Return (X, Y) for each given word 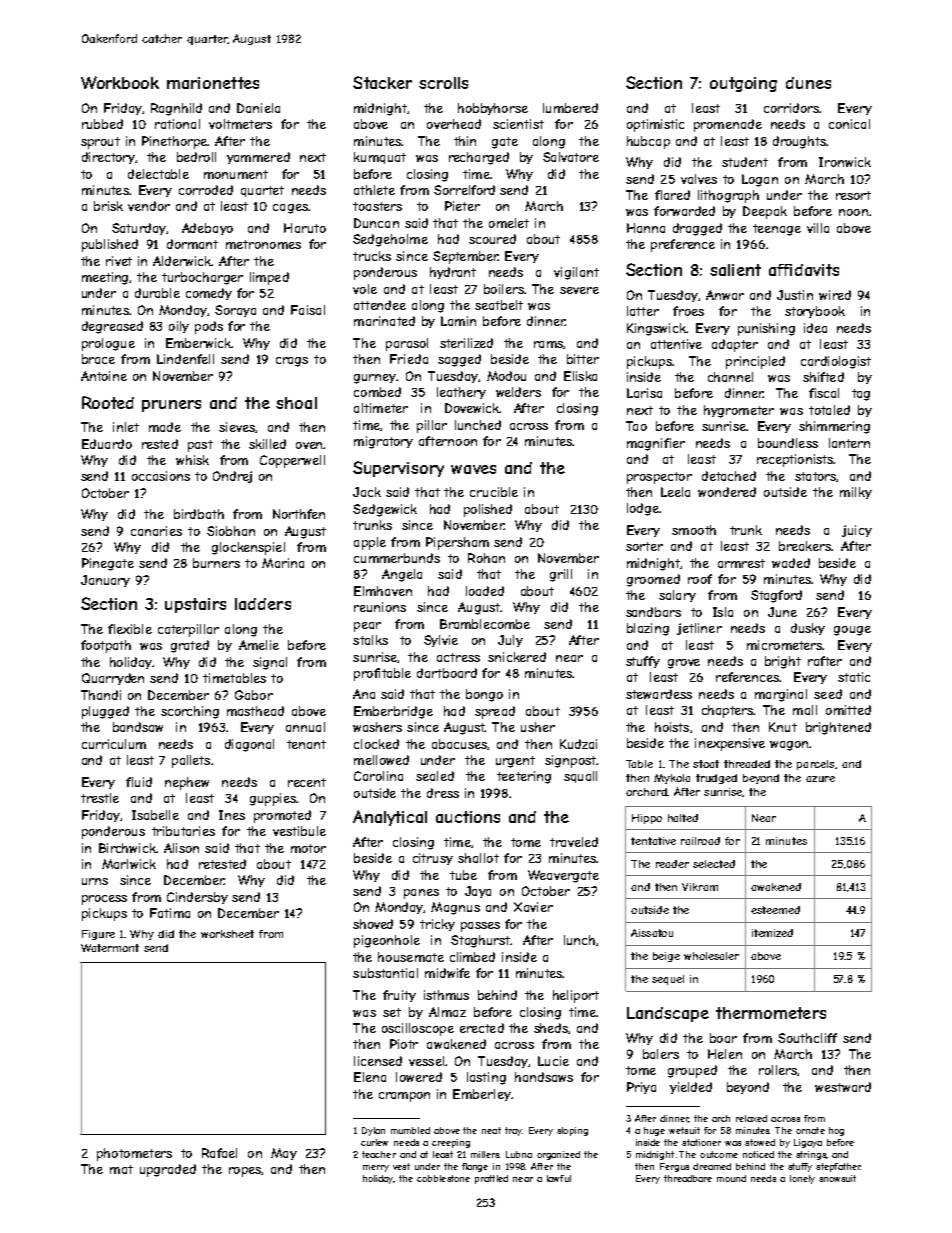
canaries (156, 531)
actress (458, 657)
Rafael (219, 1153)
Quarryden (113, 679)
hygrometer (739, 411)
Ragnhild (176, 109)
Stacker (382, 82)
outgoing (743, 84)
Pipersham (457, 543)
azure (820, 779)
